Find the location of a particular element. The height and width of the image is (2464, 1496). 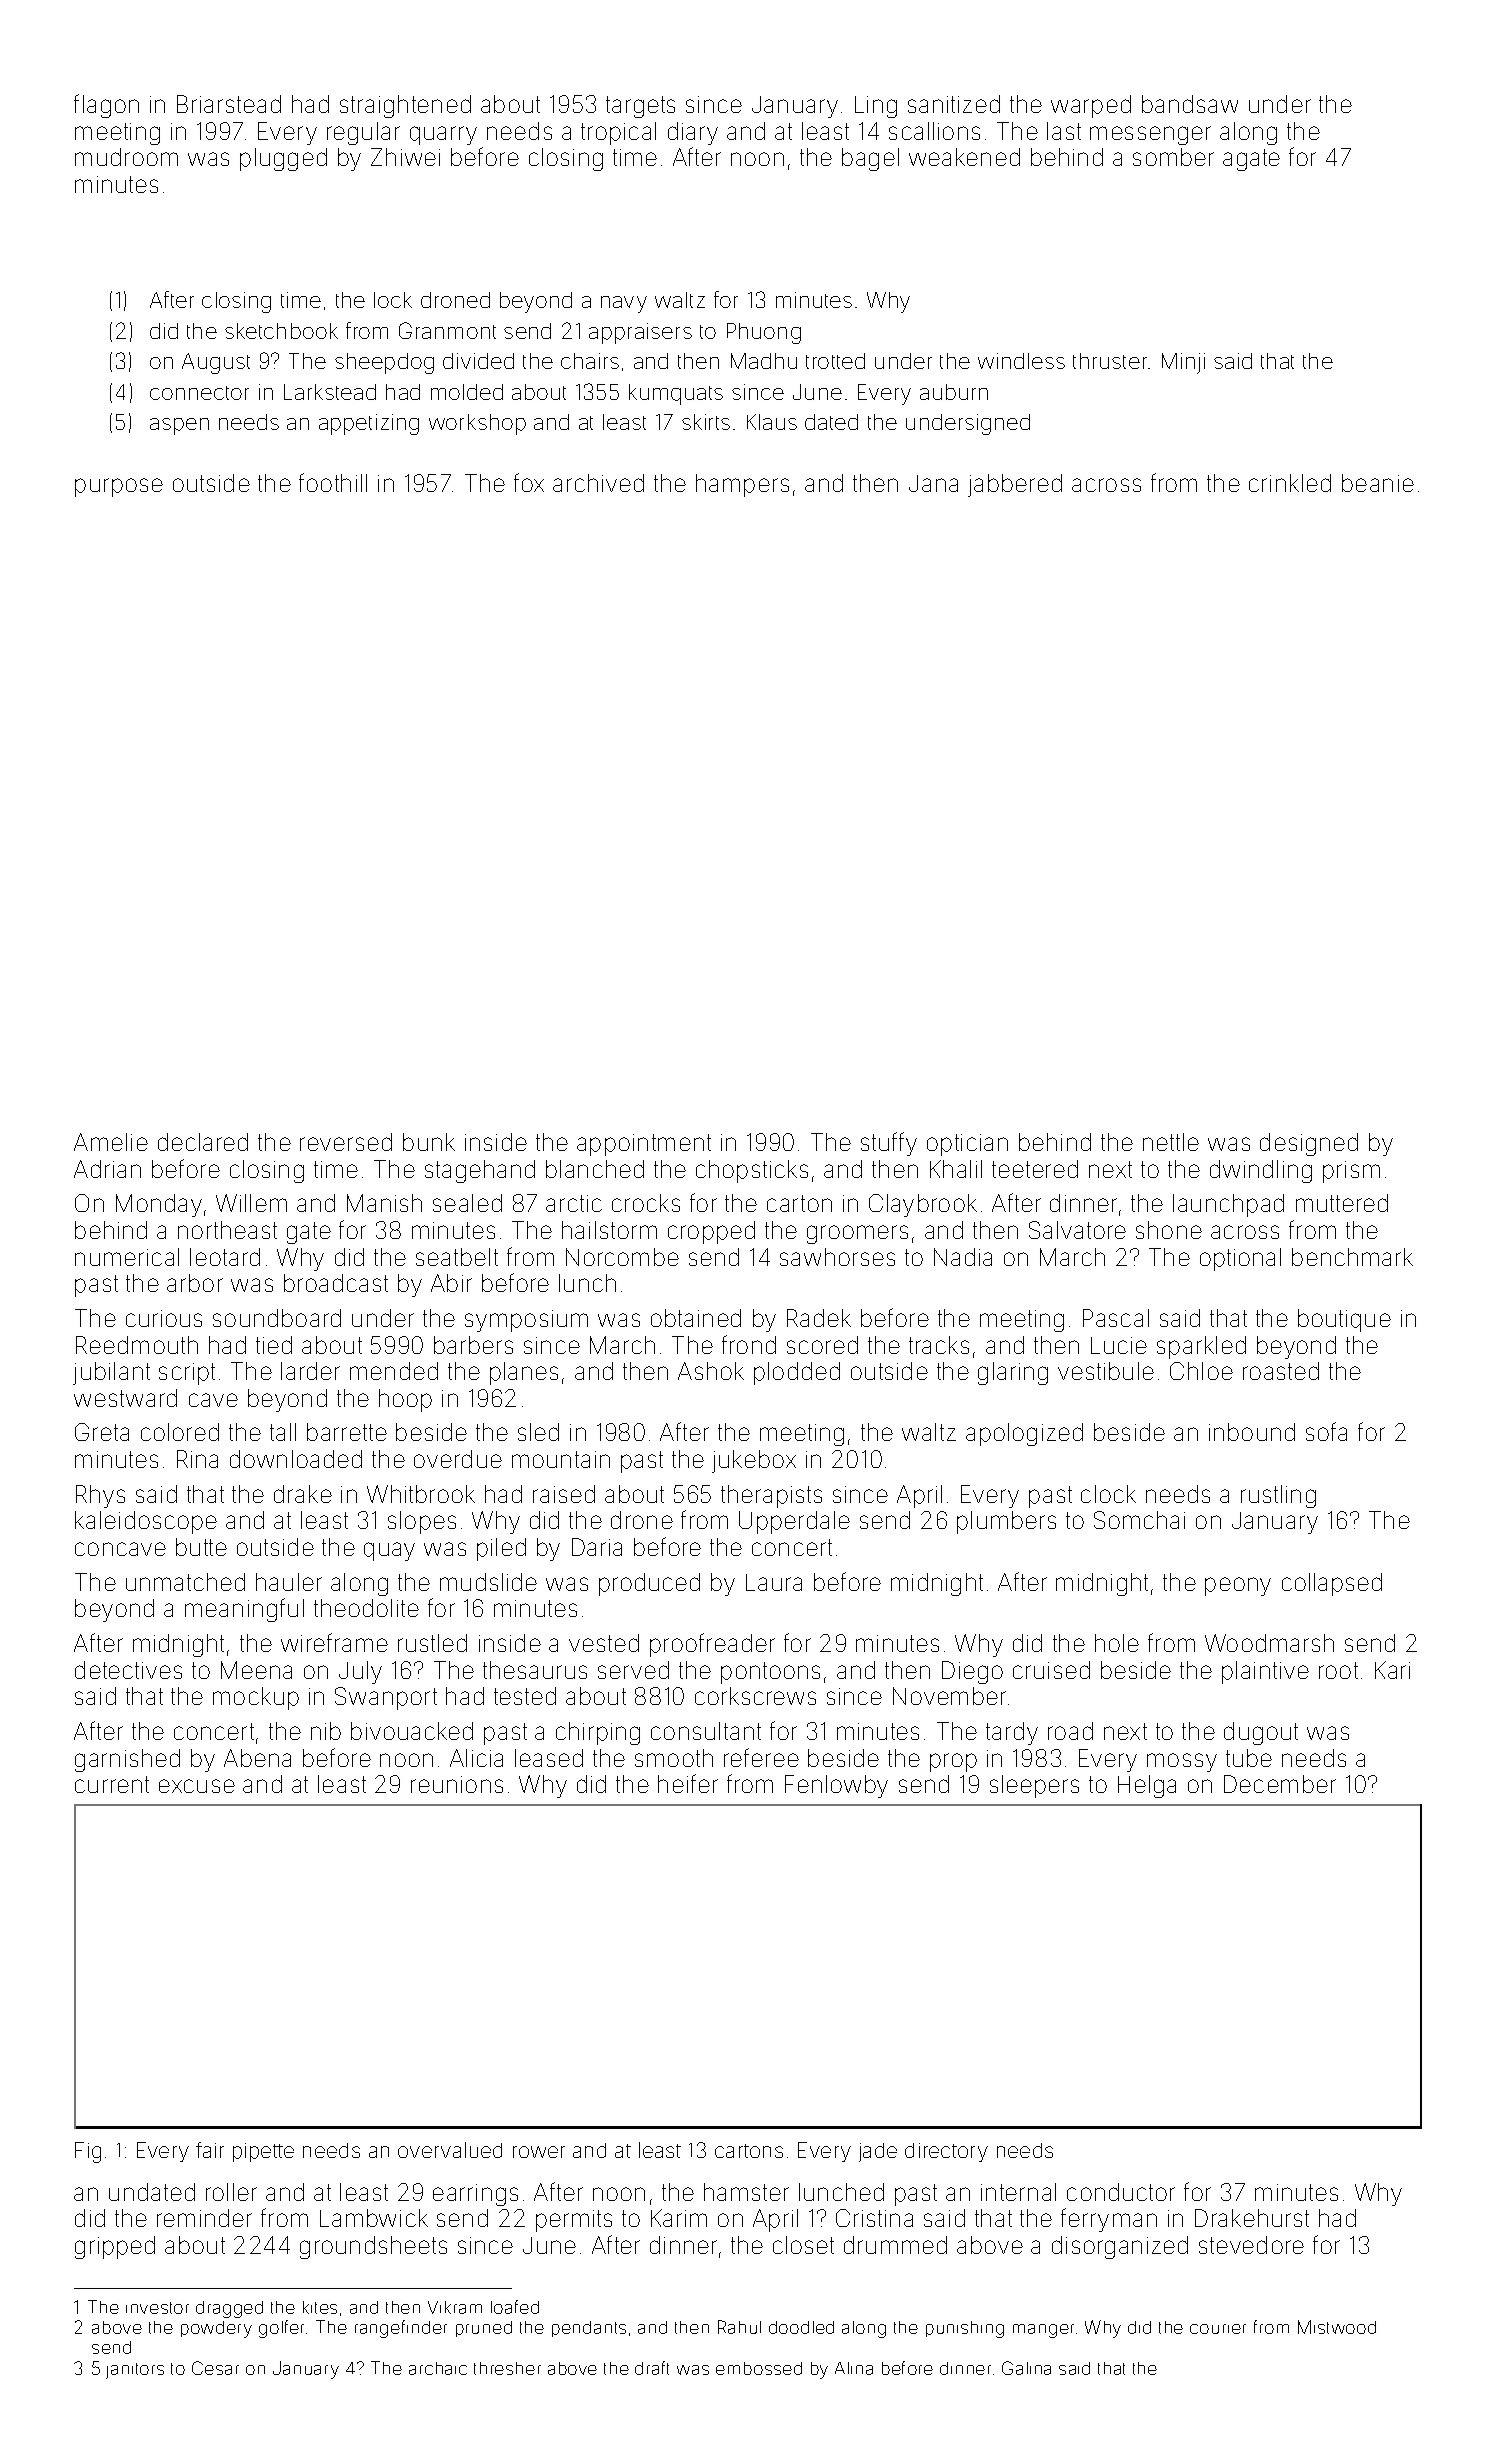

gripped is located at coordinates (115, 2247).
